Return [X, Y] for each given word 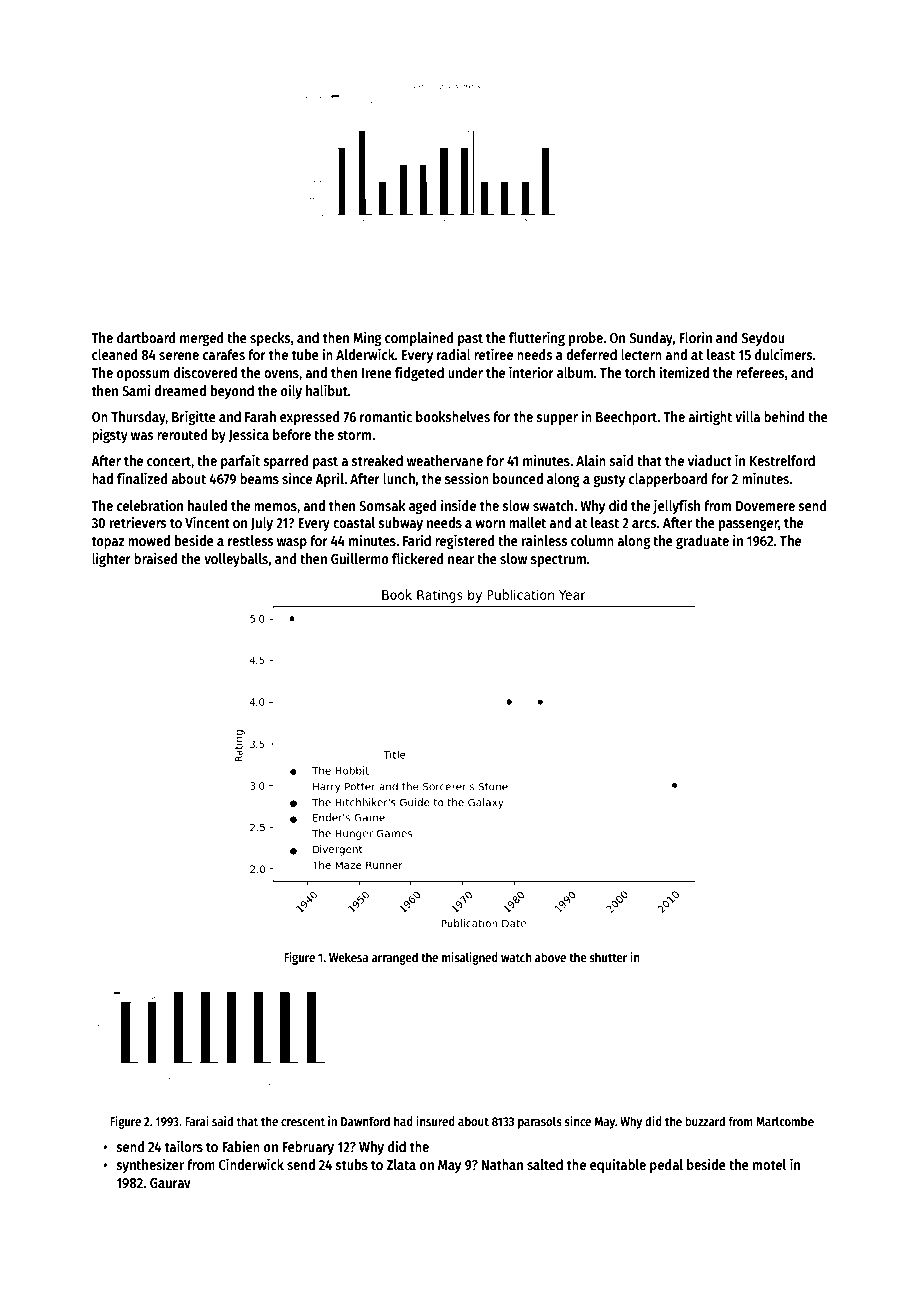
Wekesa [348, 957]
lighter [111, 559]
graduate [702, 542]
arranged [395, 958]
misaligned [470, 958]
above [550, 957]
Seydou [763, 339]
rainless [545, 540]
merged [202, 339]
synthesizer [150, 1165]
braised [156, 558]
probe [586, 339]
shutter [608, 957]
